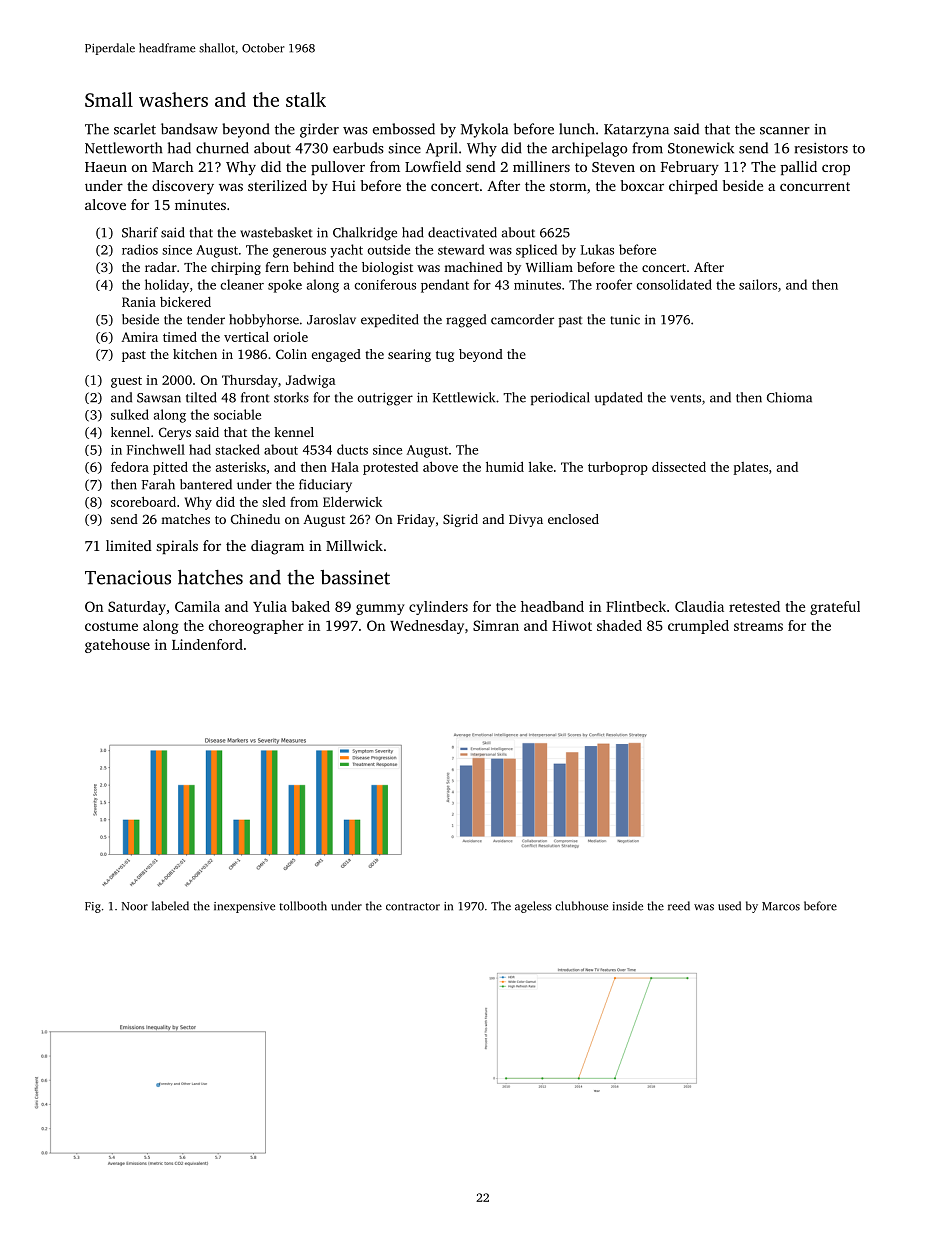 The height and width of the image is (1233, 952). What do you see at coordinates (785, 131) in the image?
I see `scanner` at bounding box center [785, 131].
